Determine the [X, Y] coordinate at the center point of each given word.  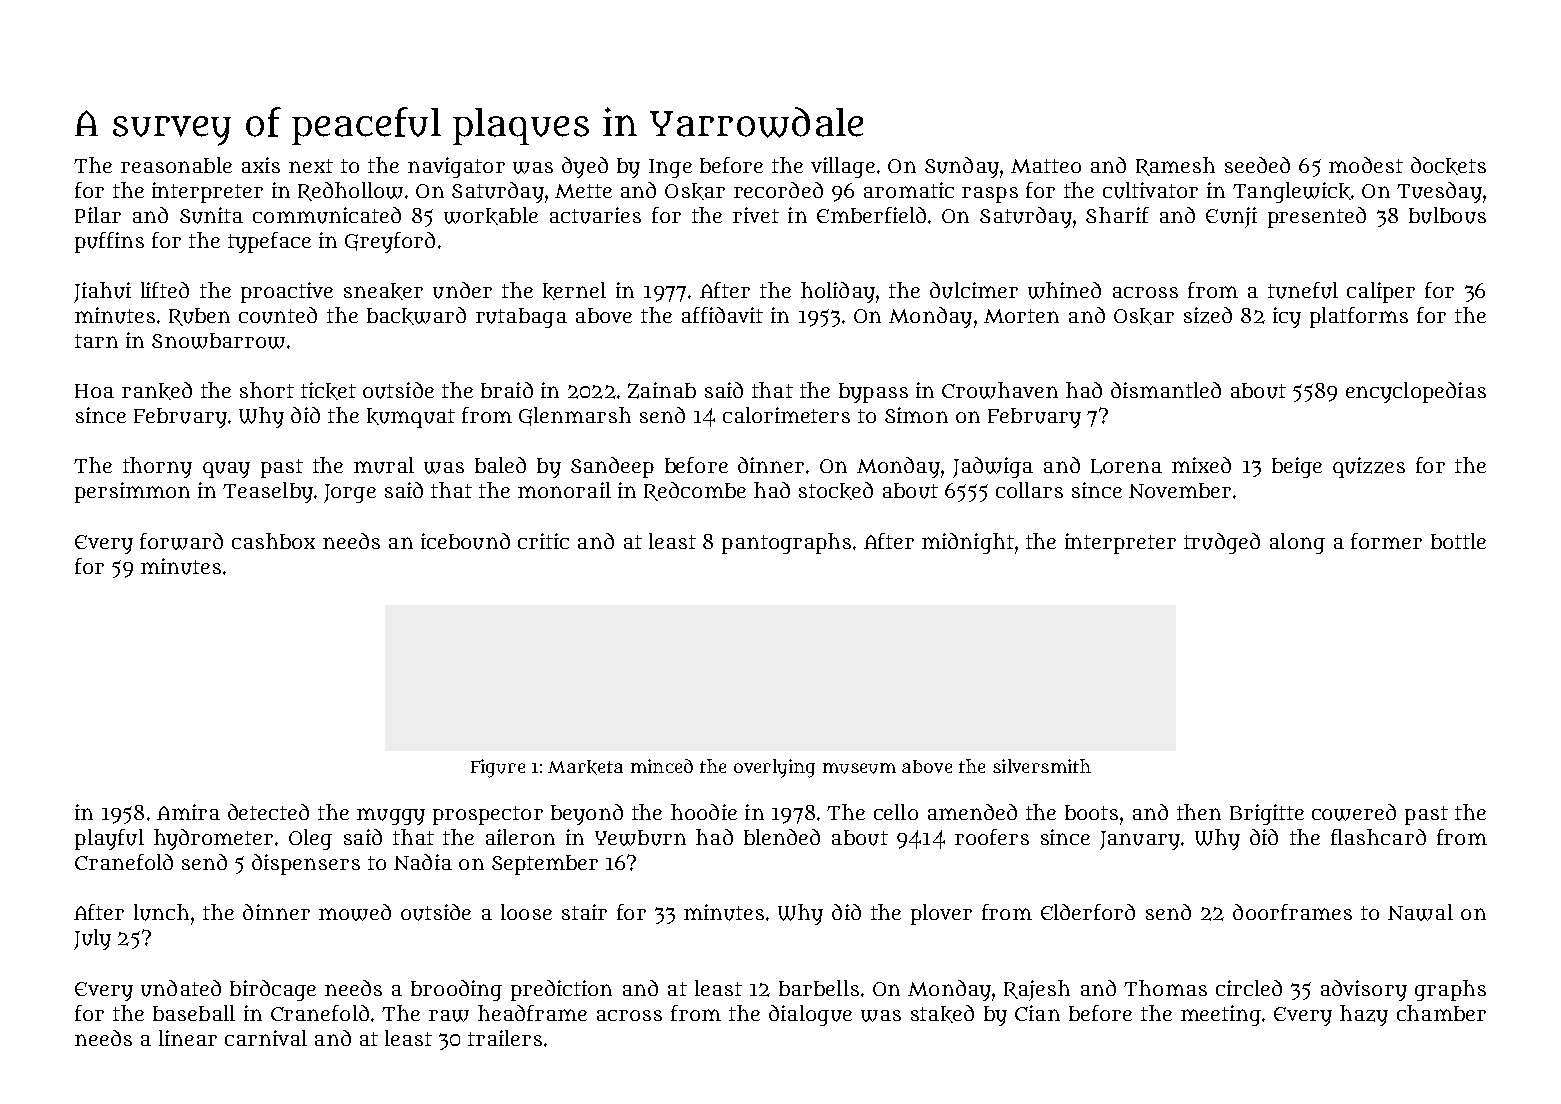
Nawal [1420, 912]
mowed [355, 912]
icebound [465, 541]
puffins [109, 242]
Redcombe [695, 491]
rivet [756, 215]
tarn [96, 341]
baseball [194, 1013]
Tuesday [1439, 192]
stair [584, 912]
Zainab [662, 390]
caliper [1381, 292]
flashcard [1378, 837]
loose [526, 912]
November [1180, 490]
